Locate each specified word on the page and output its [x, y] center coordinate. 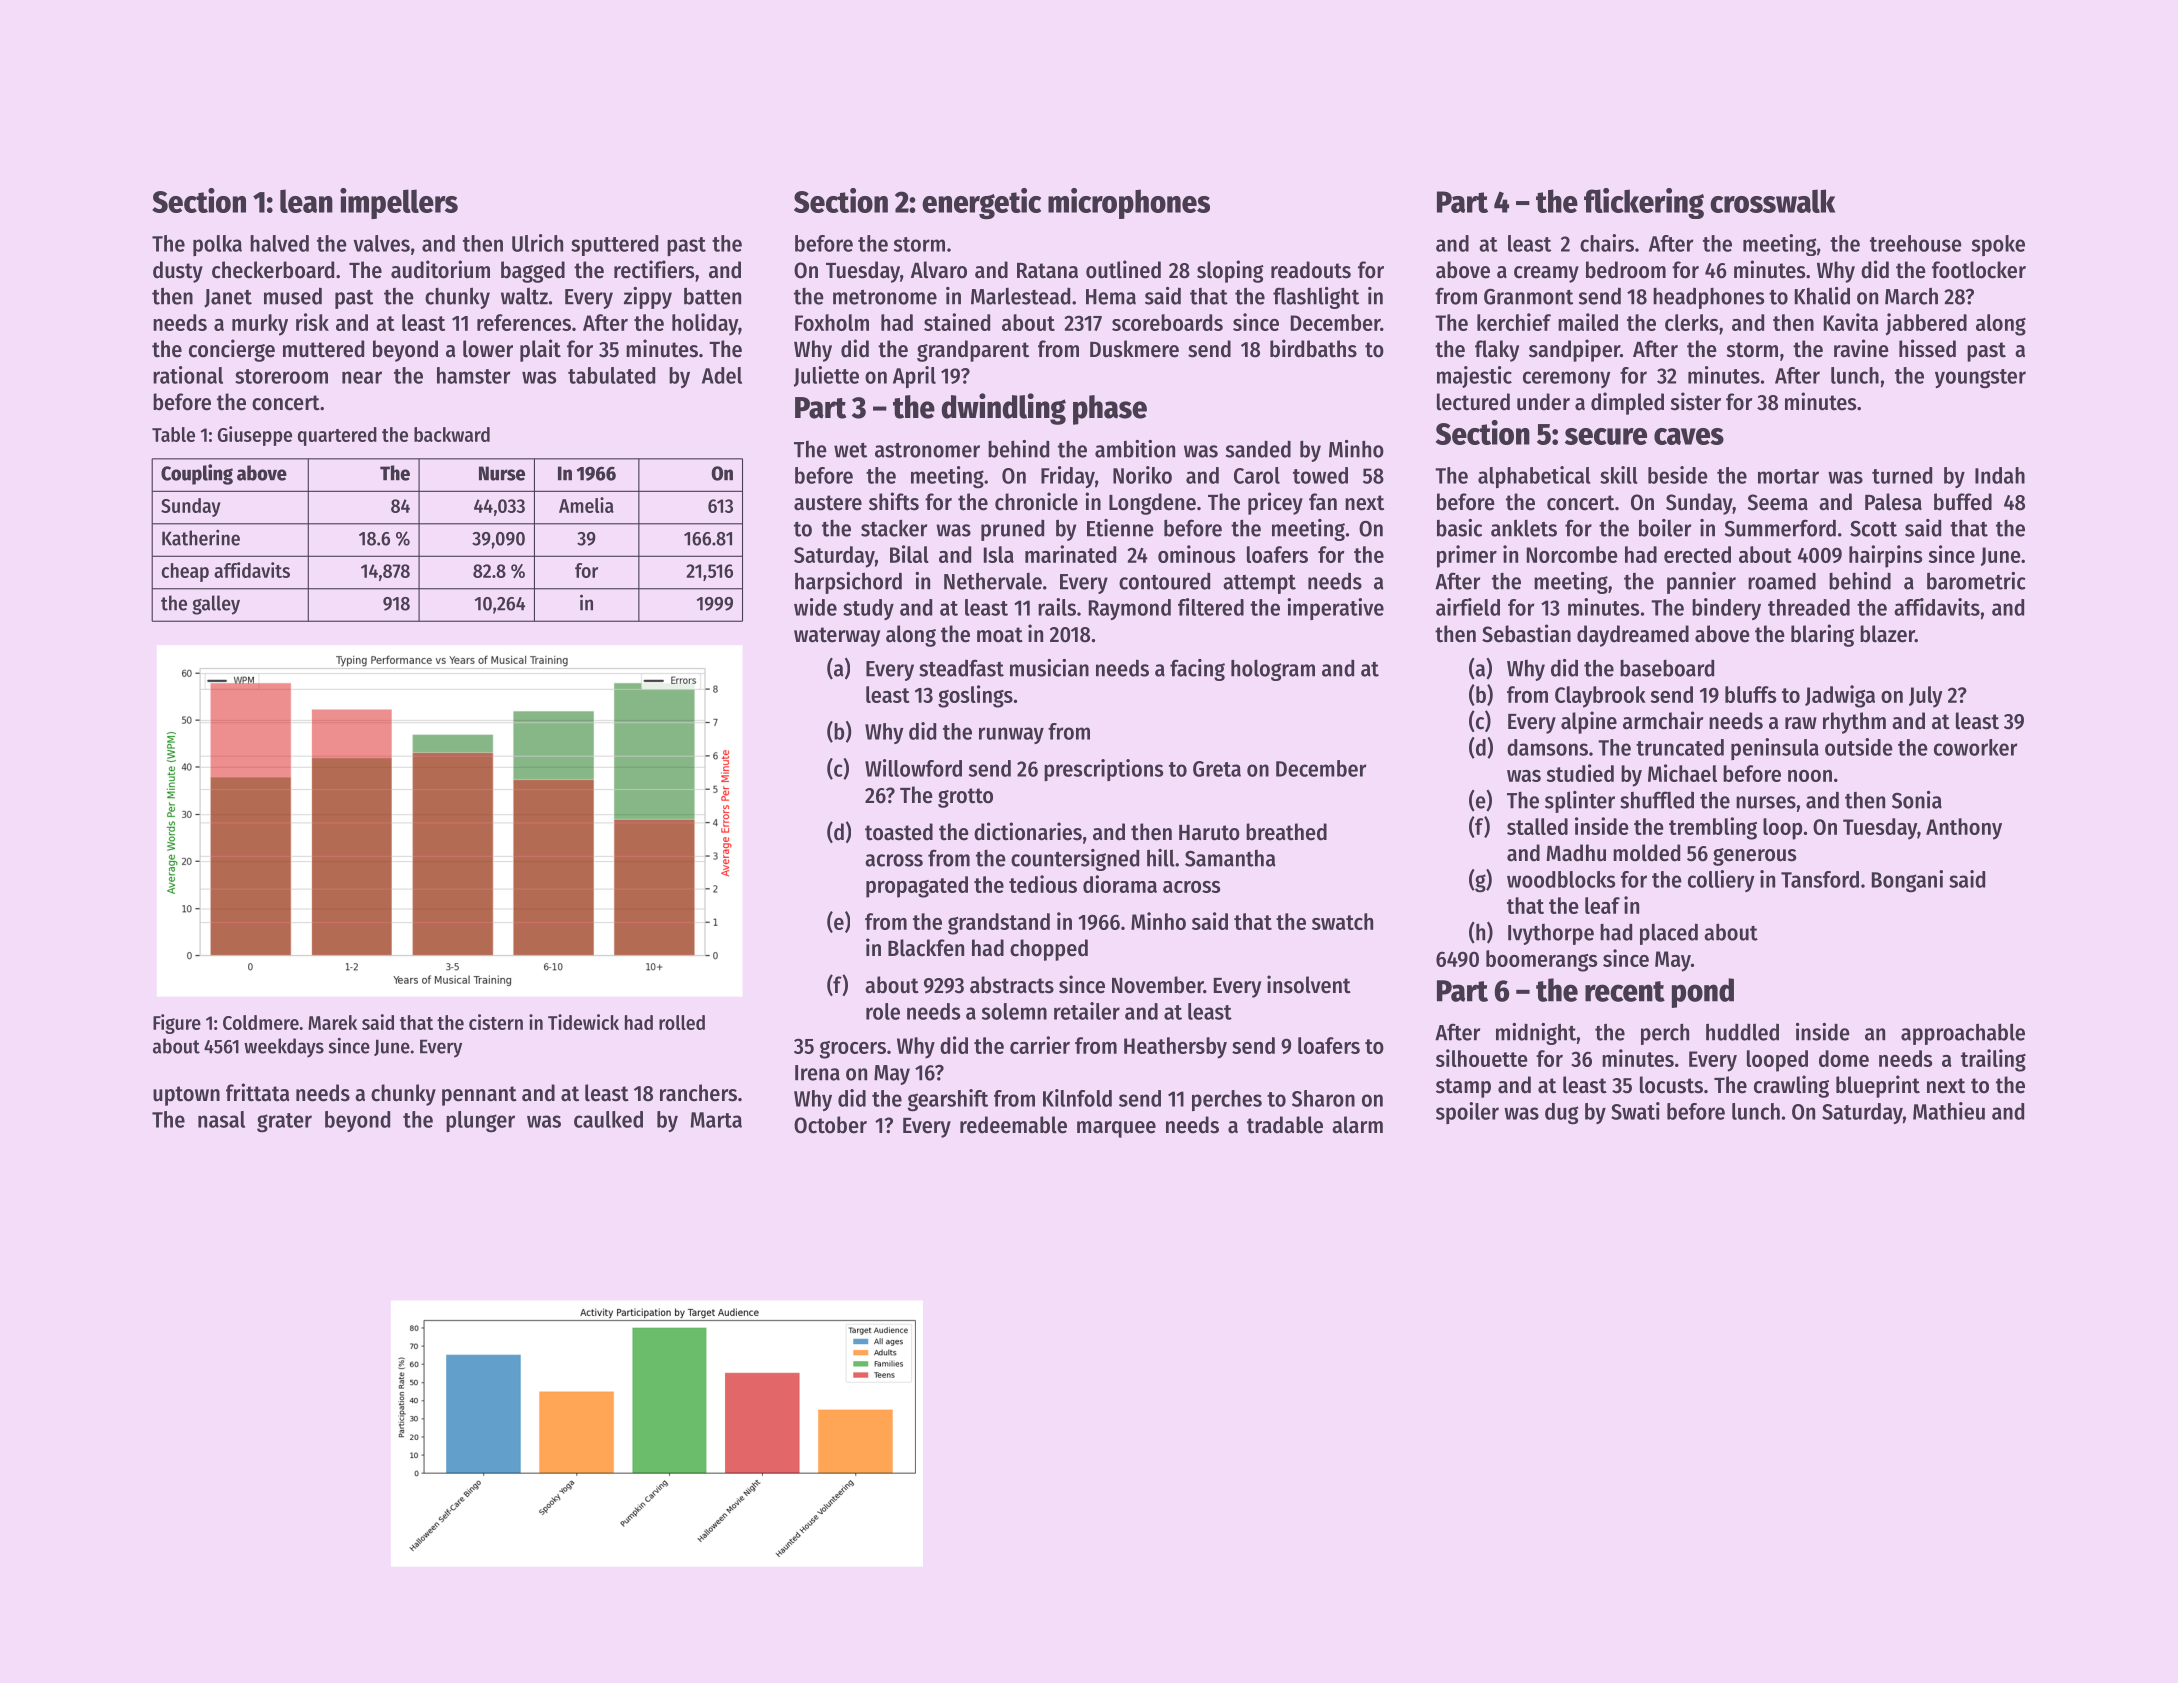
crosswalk [1772, 201]
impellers [399, 203]
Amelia [586, 505]
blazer [1887, 634]
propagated [917, 887]
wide [815, 607]
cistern [496, 1022]
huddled [1742, 1032]
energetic [981, 203]
